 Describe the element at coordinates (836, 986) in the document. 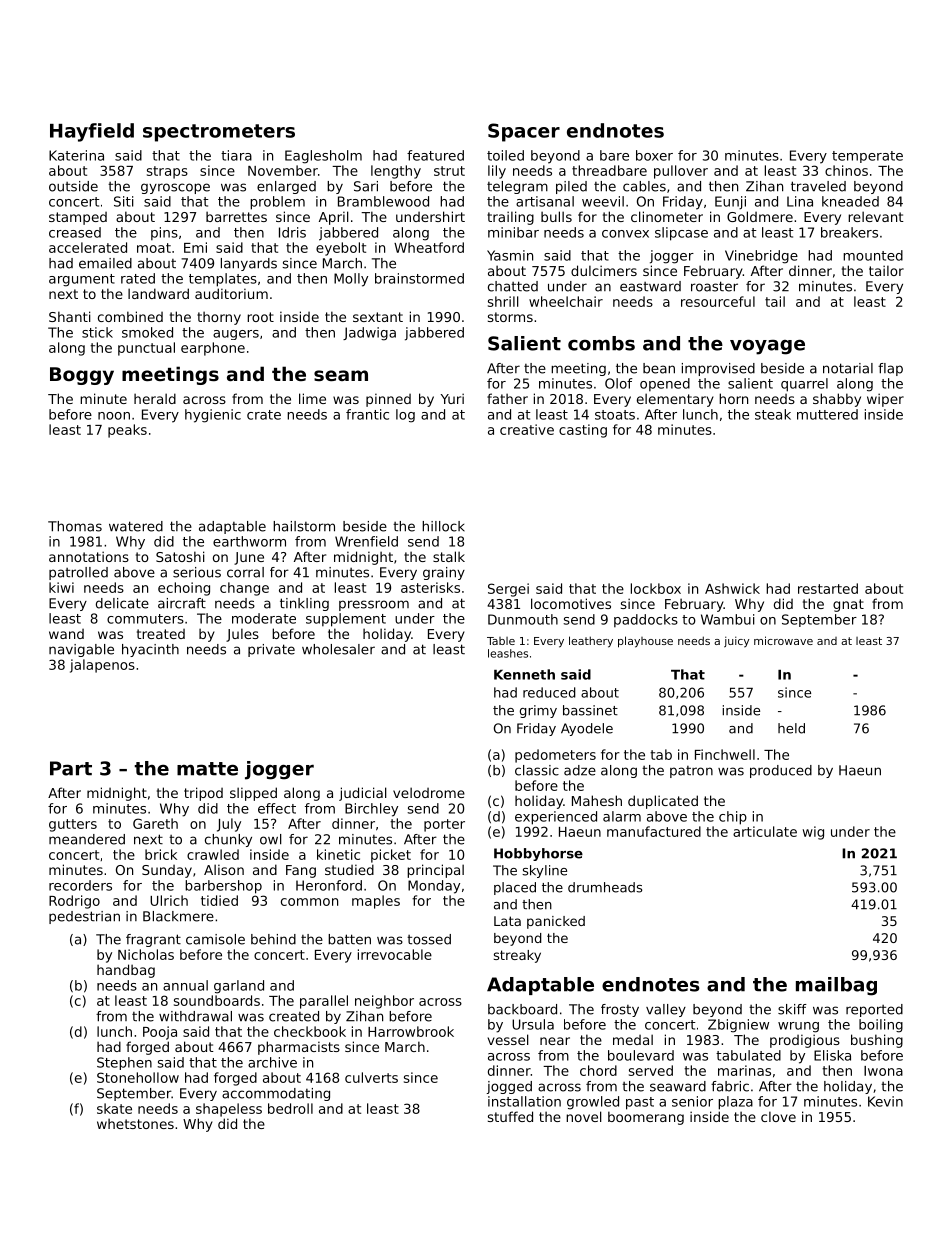

I see `mailbag` at that location.
